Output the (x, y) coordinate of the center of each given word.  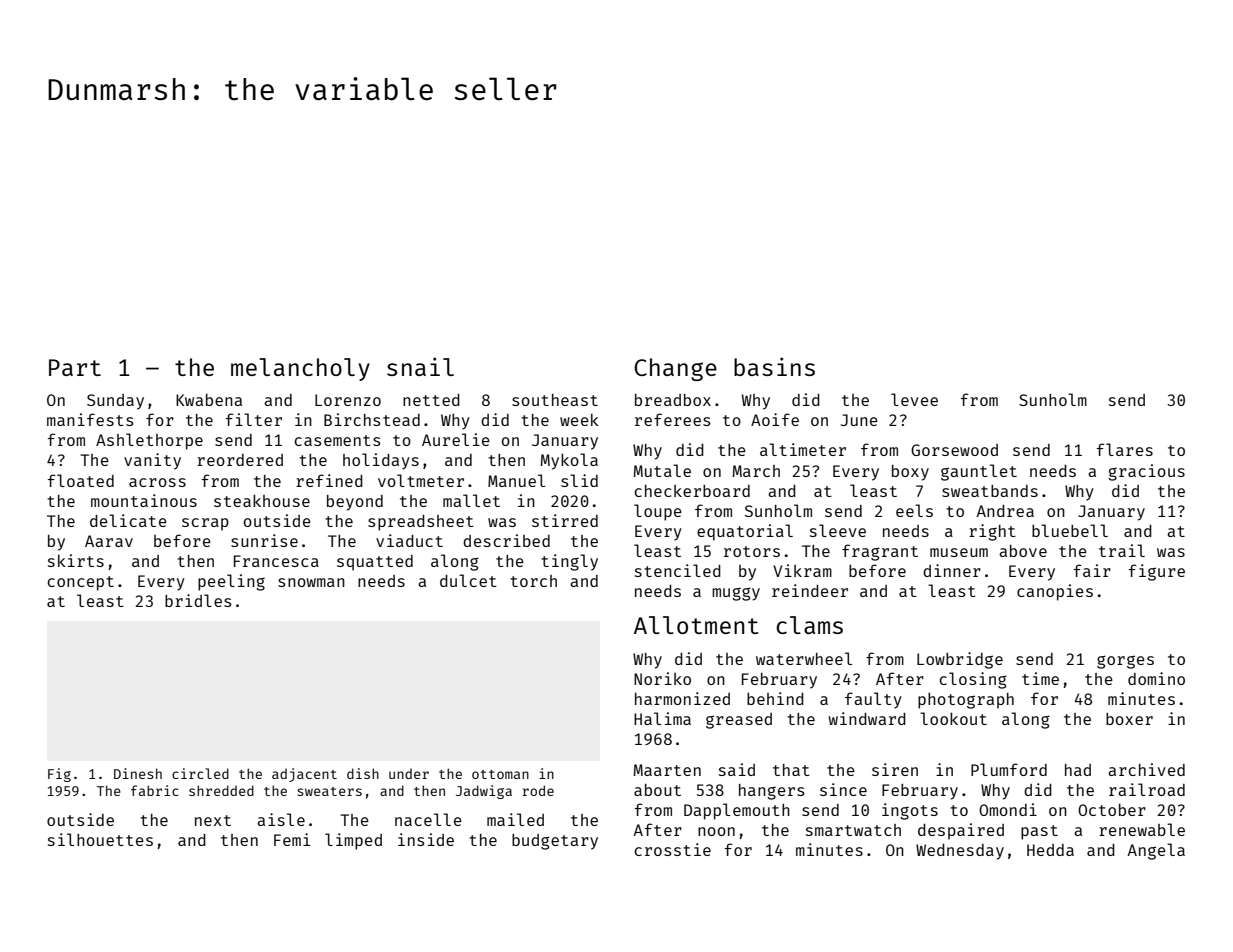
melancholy (300, 369)
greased (739, 721)
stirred (565, 520)
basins (774, 366)
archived (1146, 769)
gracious (1146, 472)
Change (675, 369)
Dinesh (138, 773)
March (756, 471)
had (1078, 770)
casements (337, 440)
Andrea (1005, 511)
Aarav (109, 541)
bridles (198, 600)
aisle (281, 819)
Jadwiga (484, 792)
